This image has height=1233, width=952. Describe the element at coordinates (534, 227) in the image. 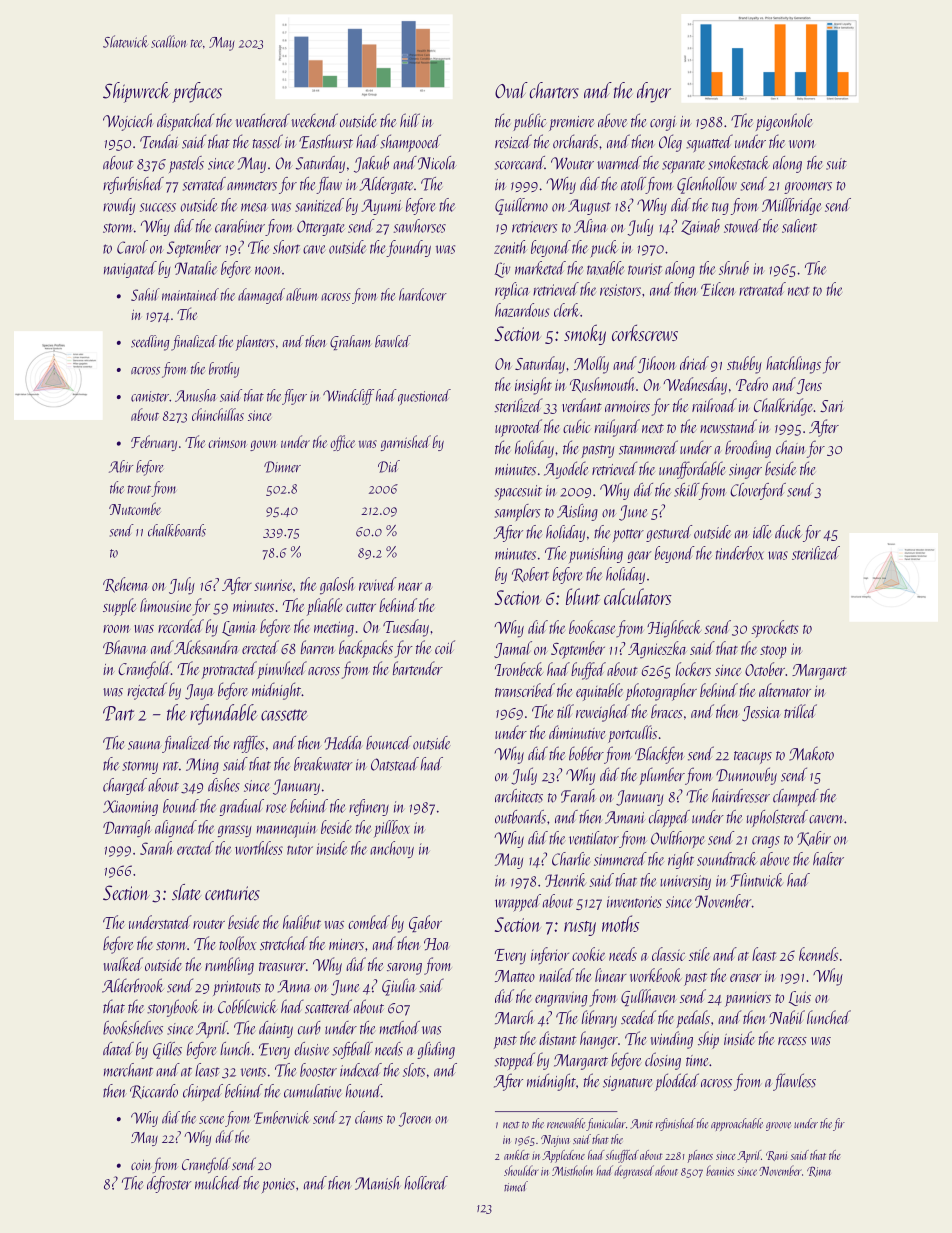

I see `retrievers` at that location.
